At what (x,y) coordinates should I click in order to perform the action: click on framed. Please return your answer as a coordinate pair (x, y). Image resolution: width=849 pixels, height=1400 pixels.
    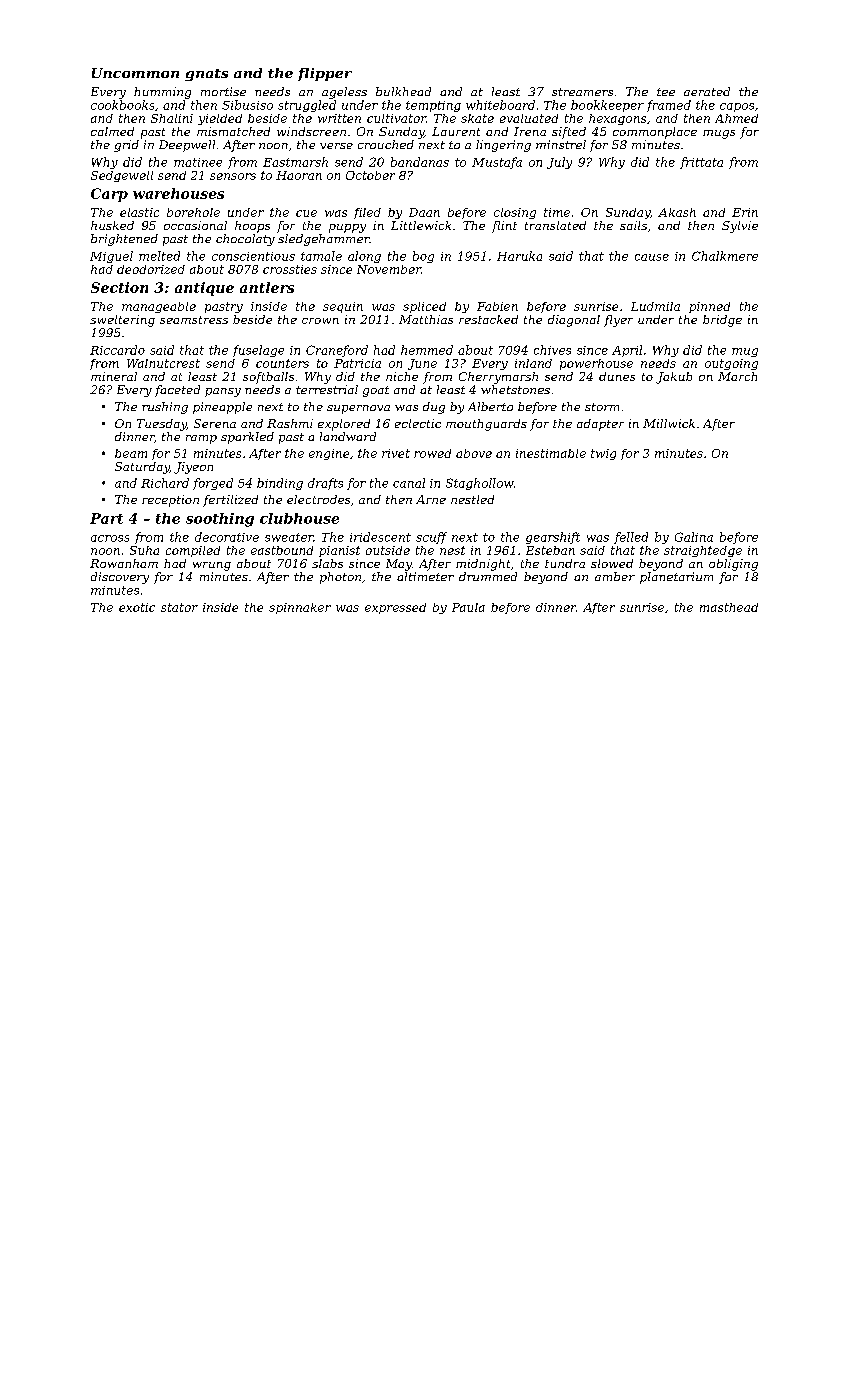
    Looking at the image, I should click on (669, 106).
